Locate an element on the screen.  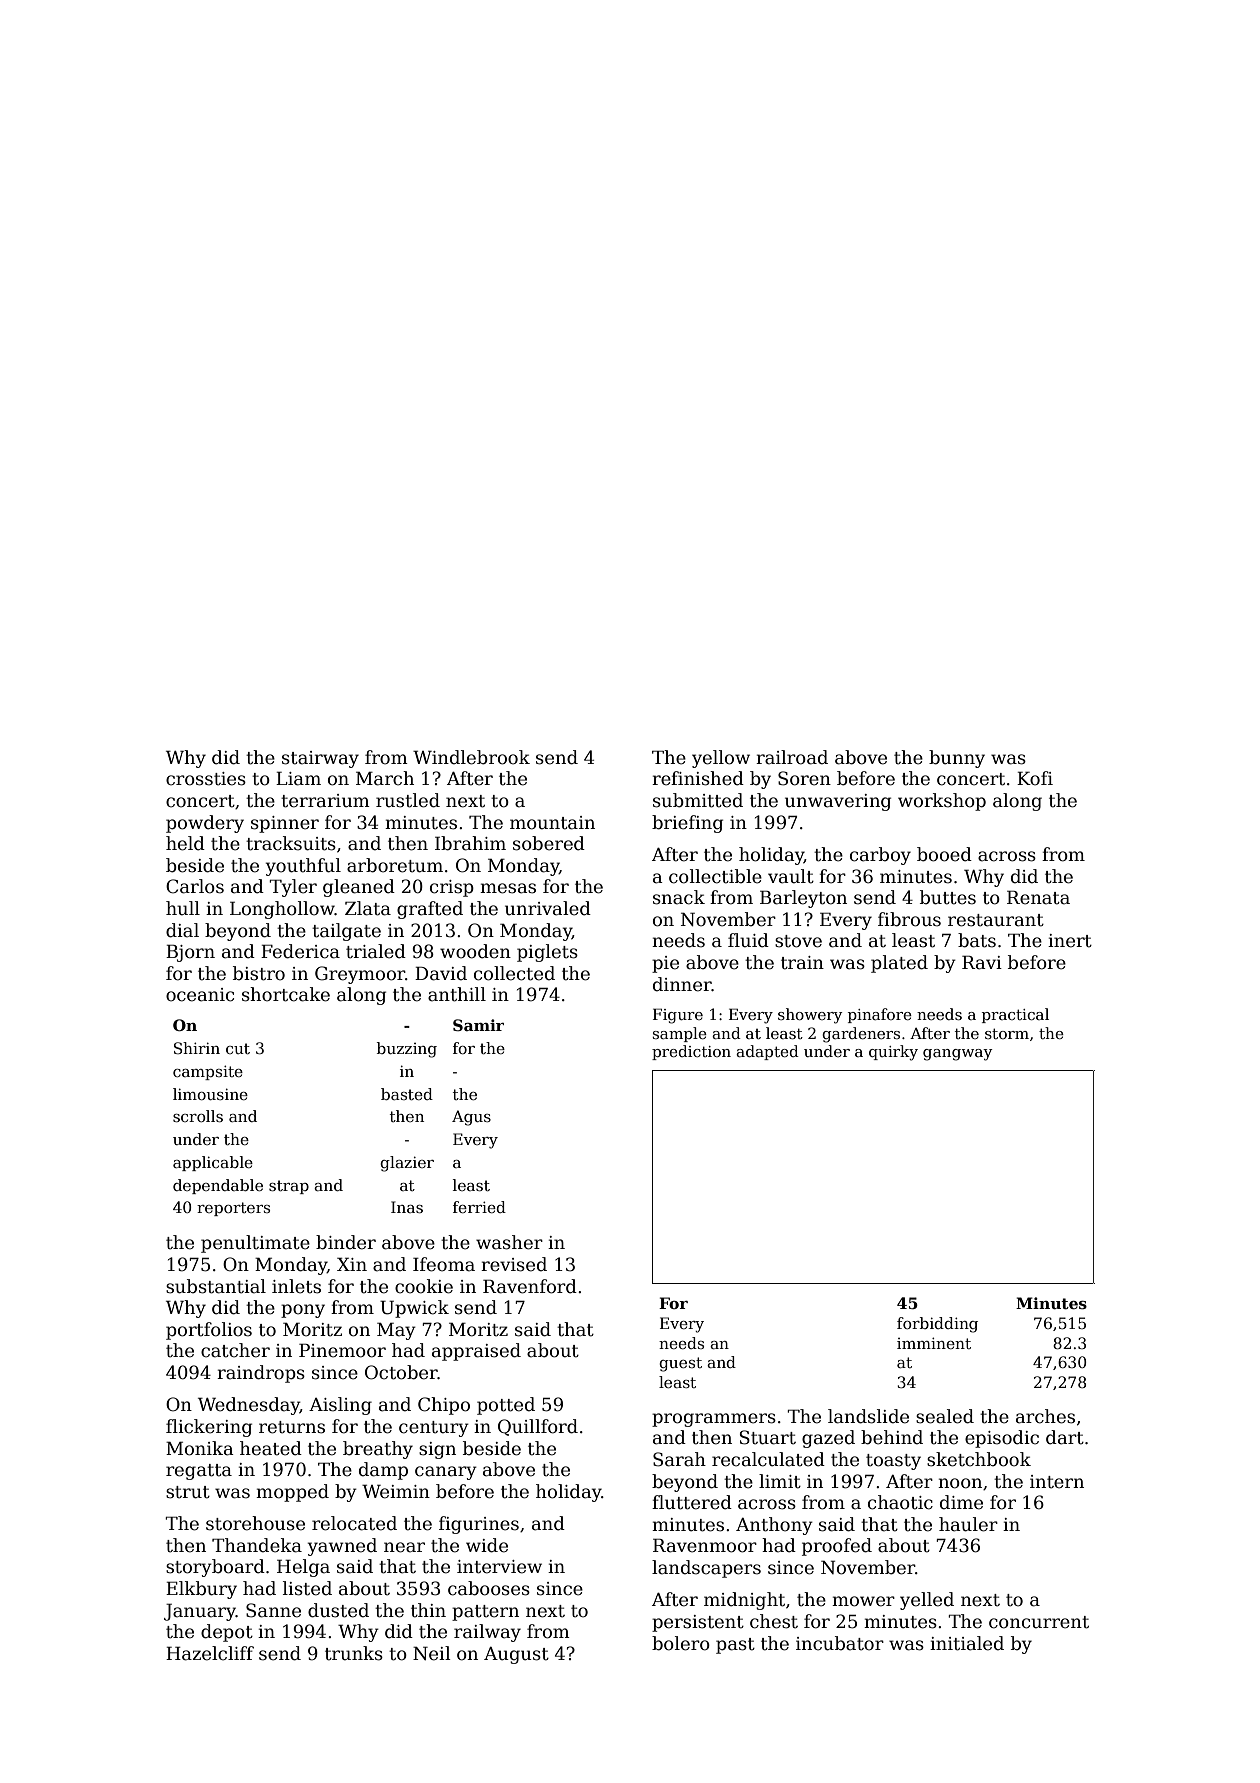
Longhollow is located at coordinates (282, 910).
